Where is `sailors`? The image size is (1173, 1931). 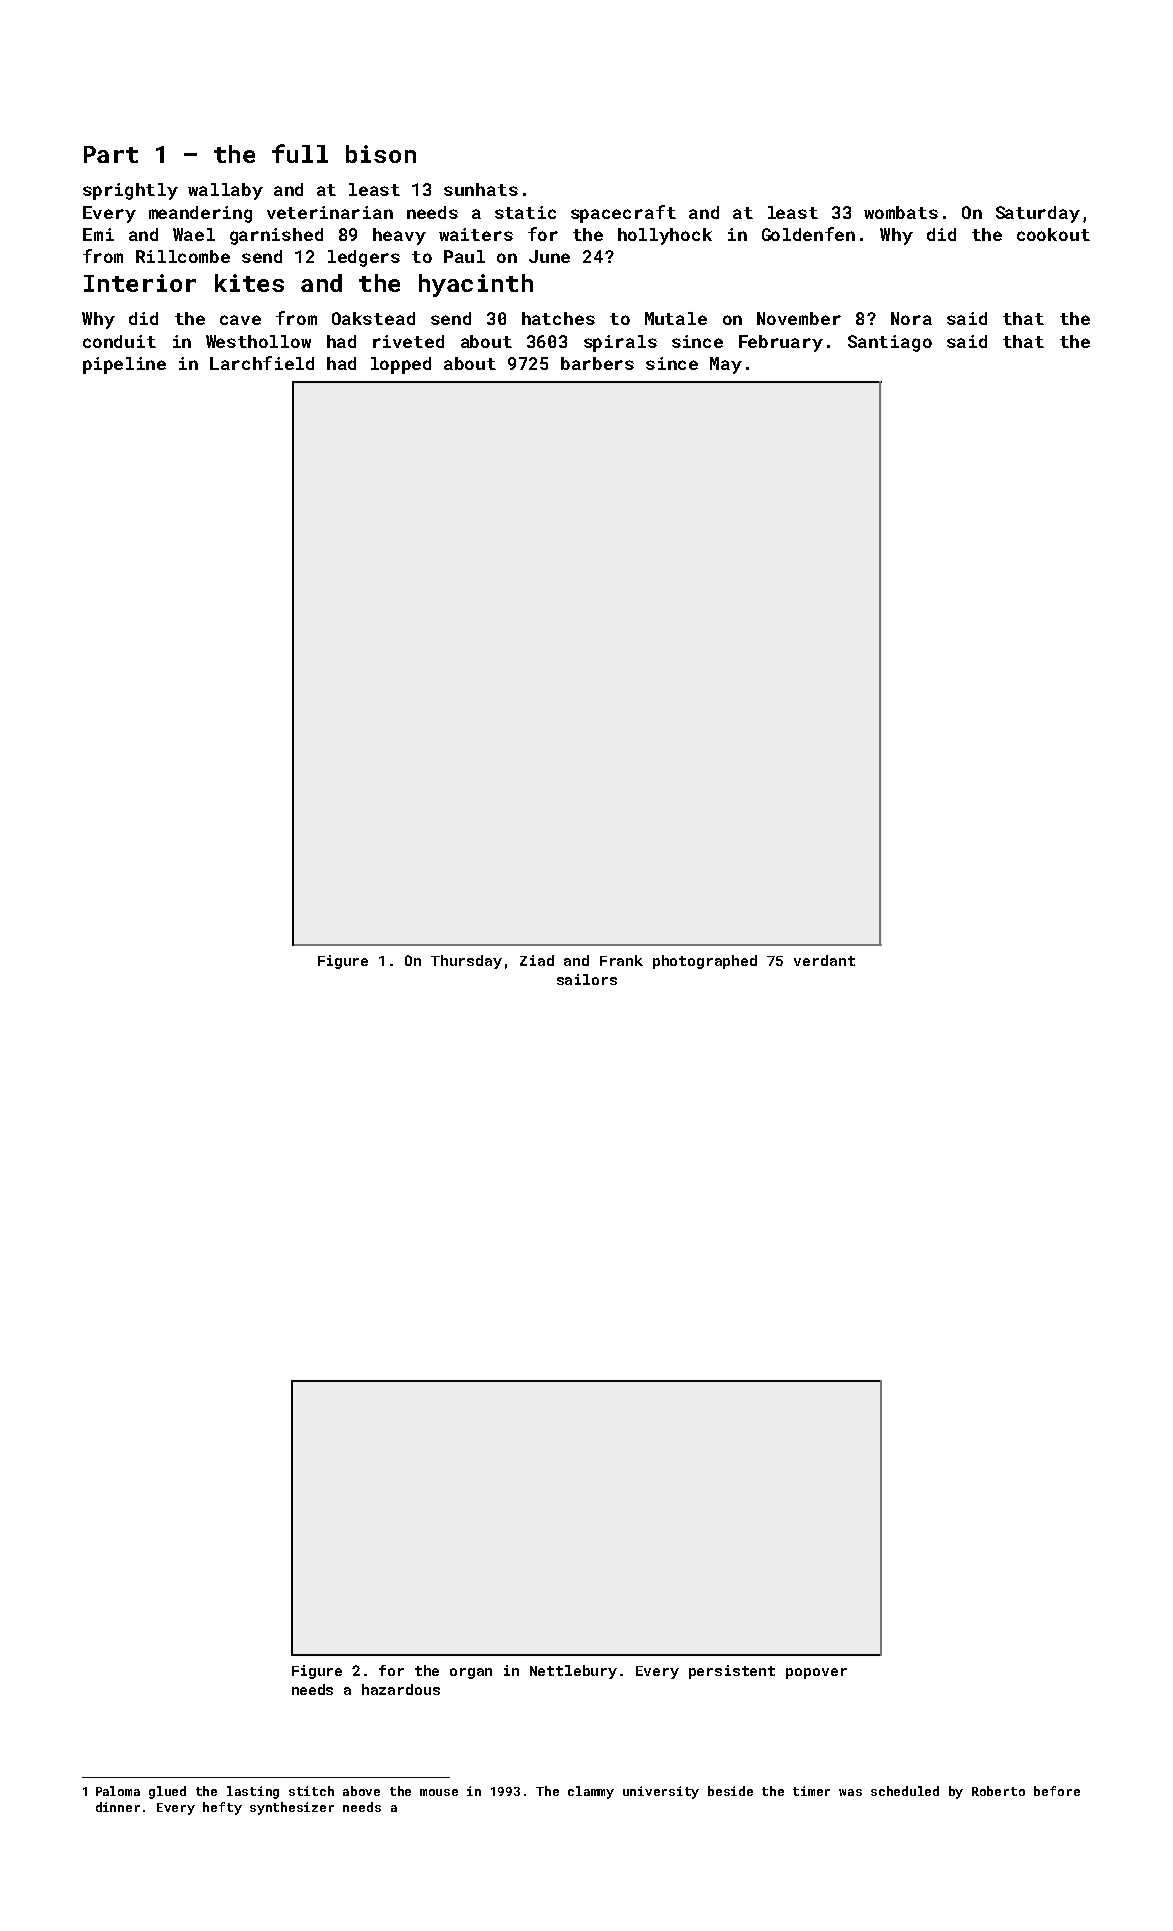 sailors is located at coordinates (587, 979).
